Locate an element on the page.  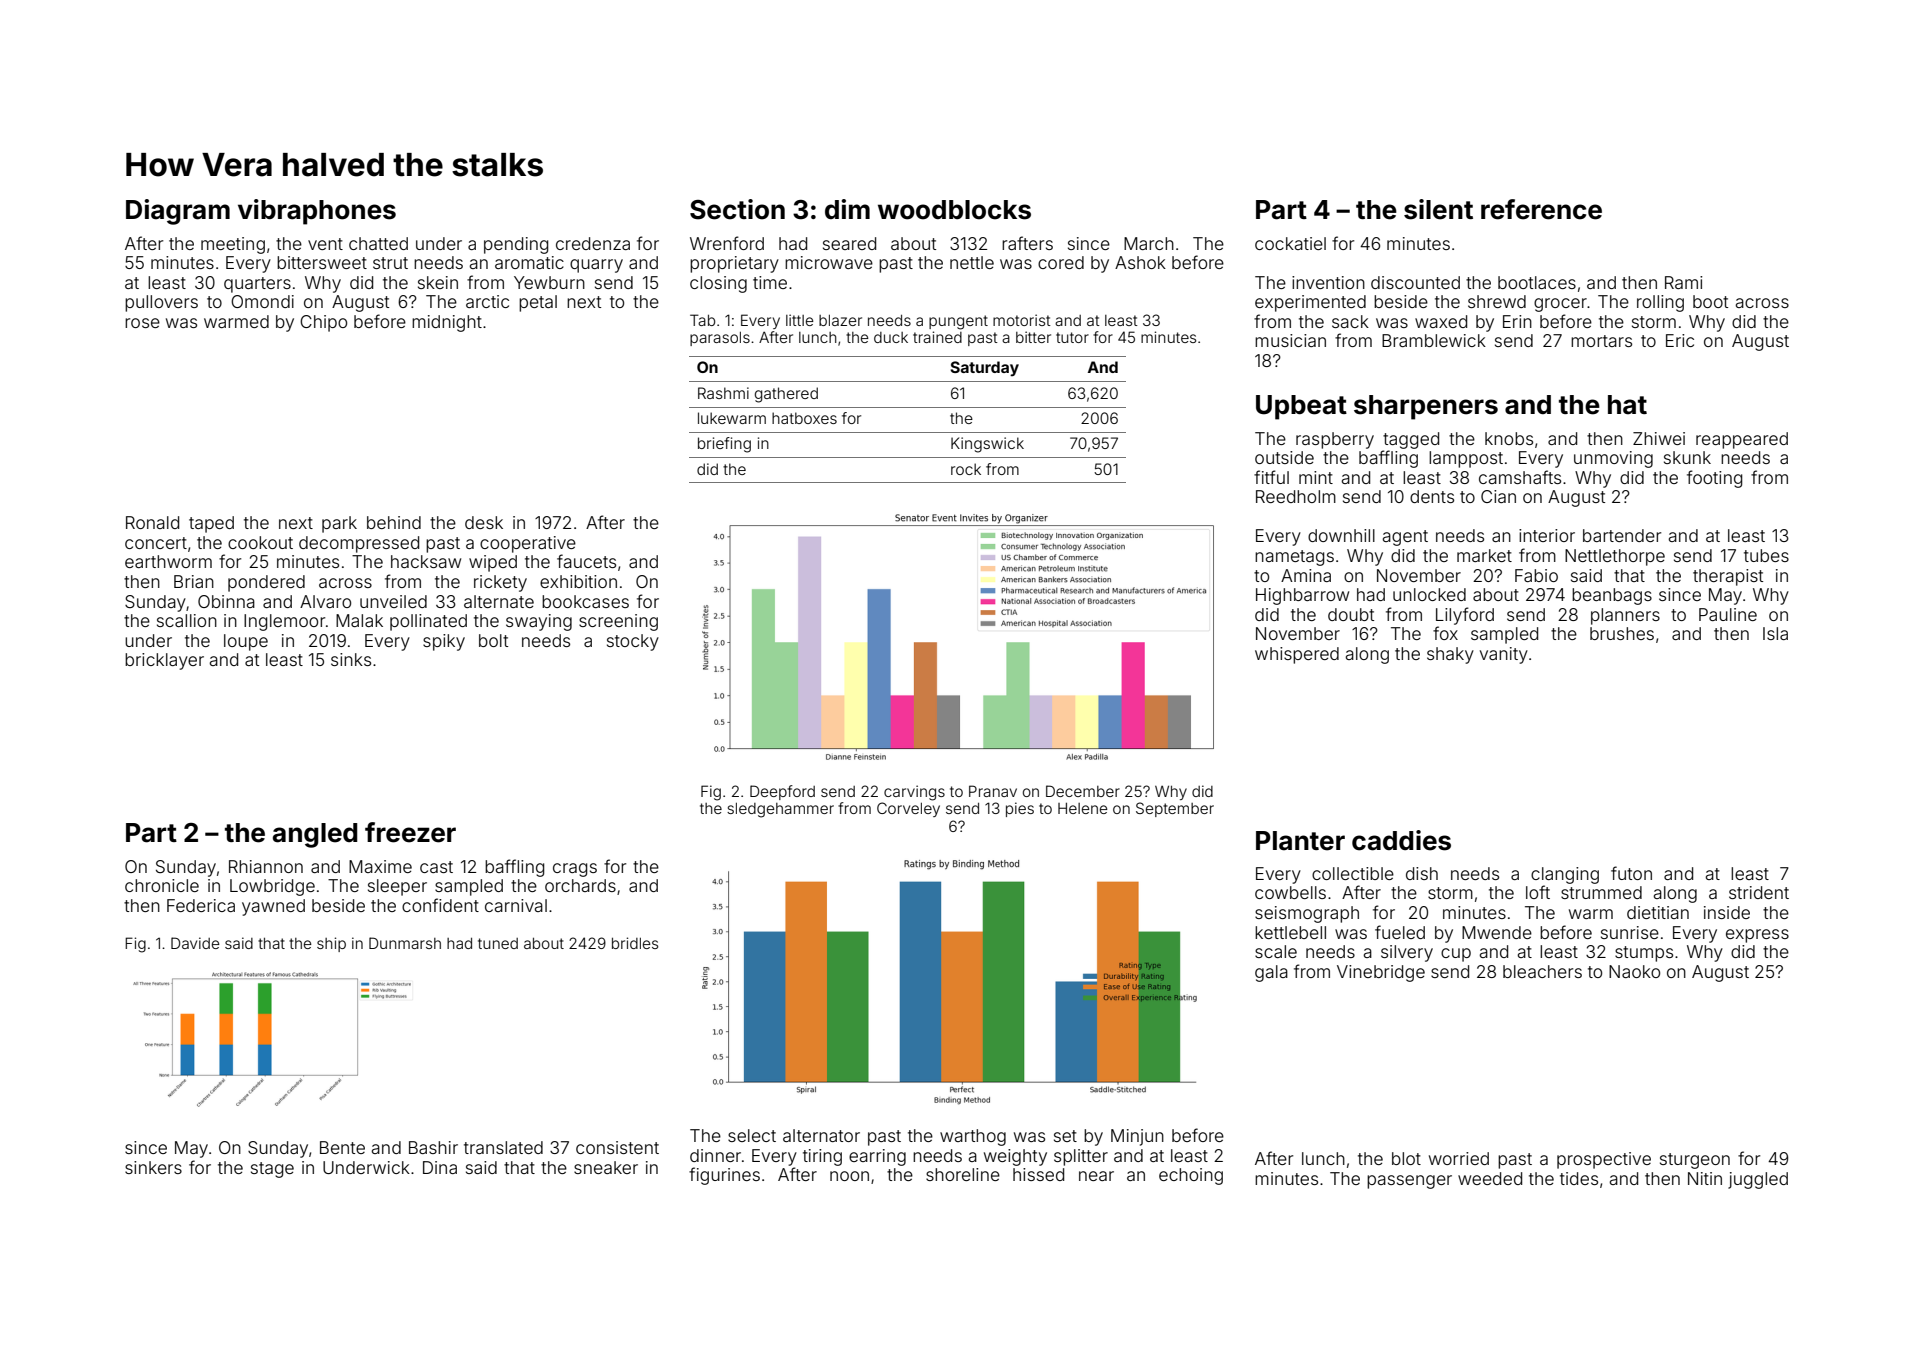
reference is located at coordinates (1541, 209).
